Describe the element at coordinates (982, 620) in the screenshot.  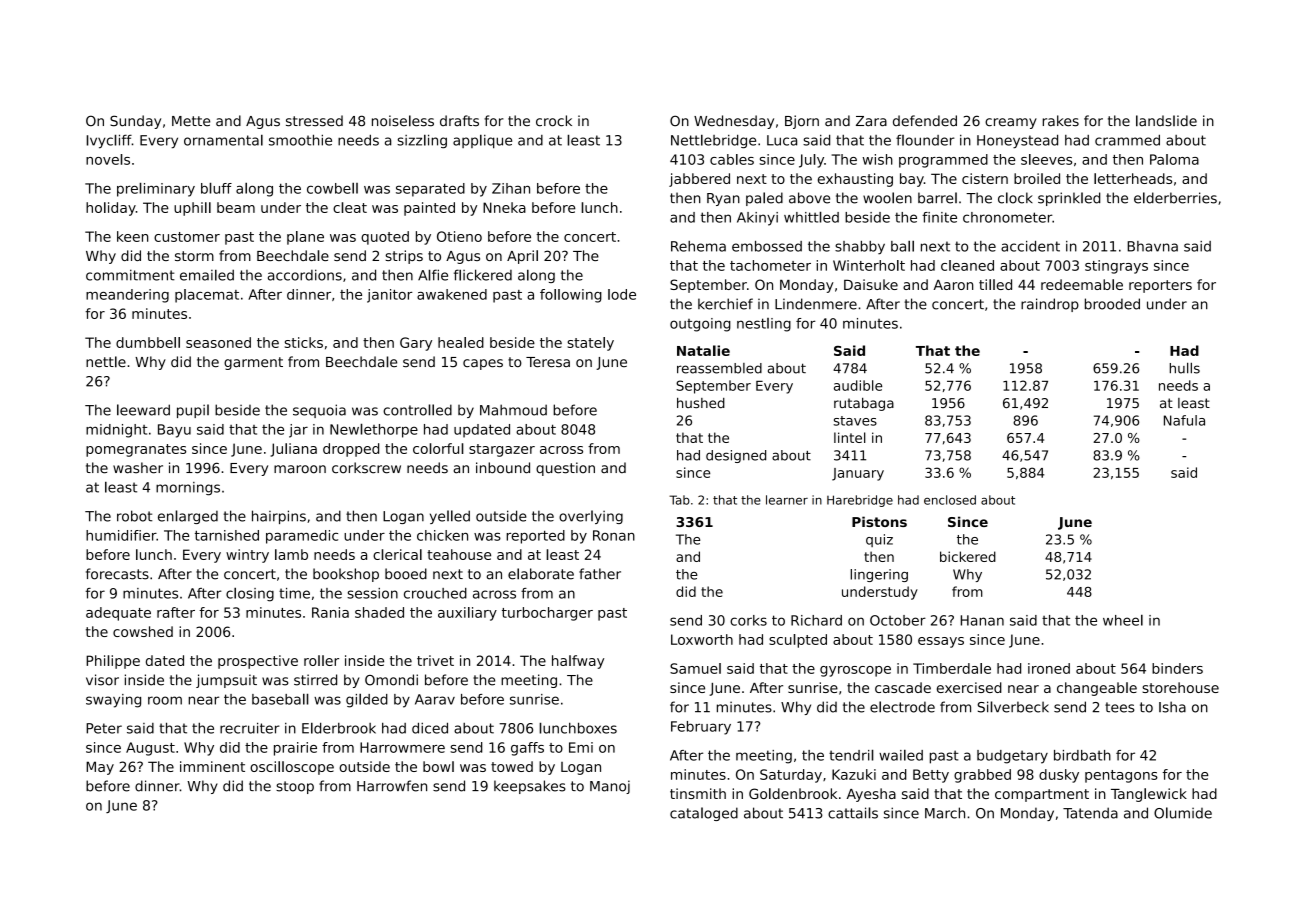
I see `Hanan` at that location.
